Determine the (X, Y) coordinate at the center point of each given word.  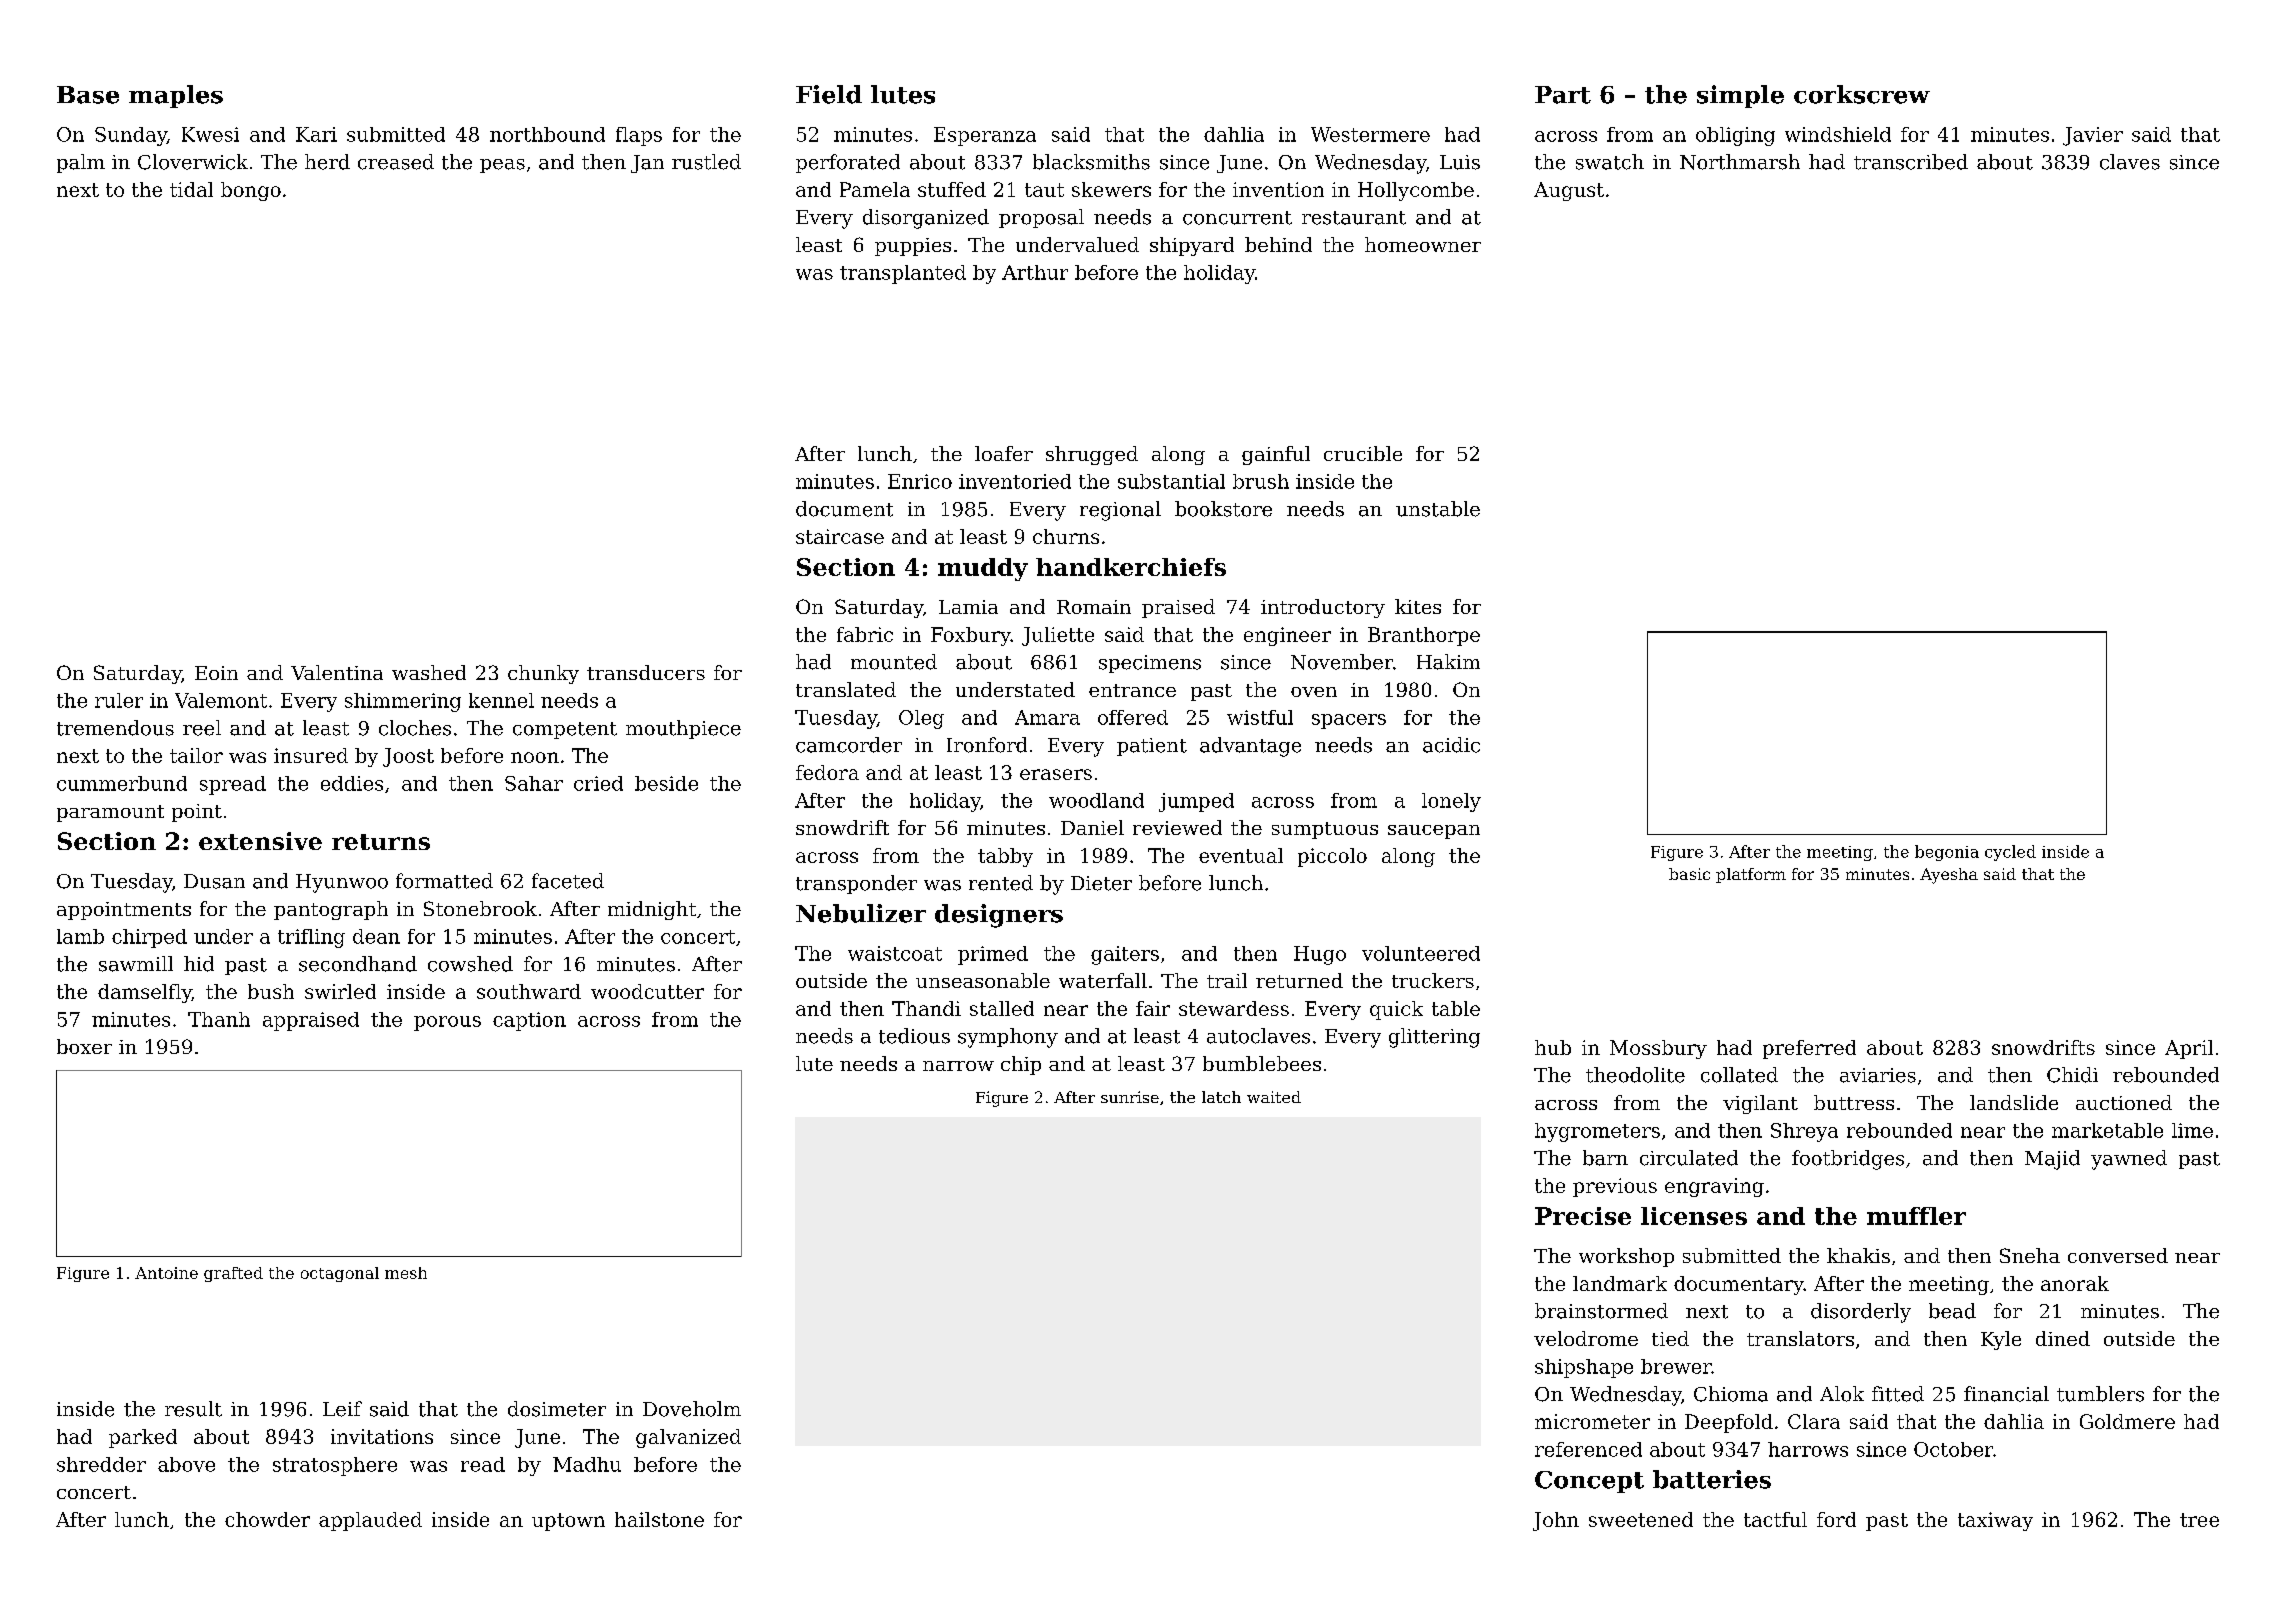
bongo (251, 191)
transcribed (1911, 162)
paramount (110, 813)
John (1556, 1521)
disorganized (926, 219)
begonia (1947, 853)
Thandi (926, 1008)
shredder (101, 1464)
